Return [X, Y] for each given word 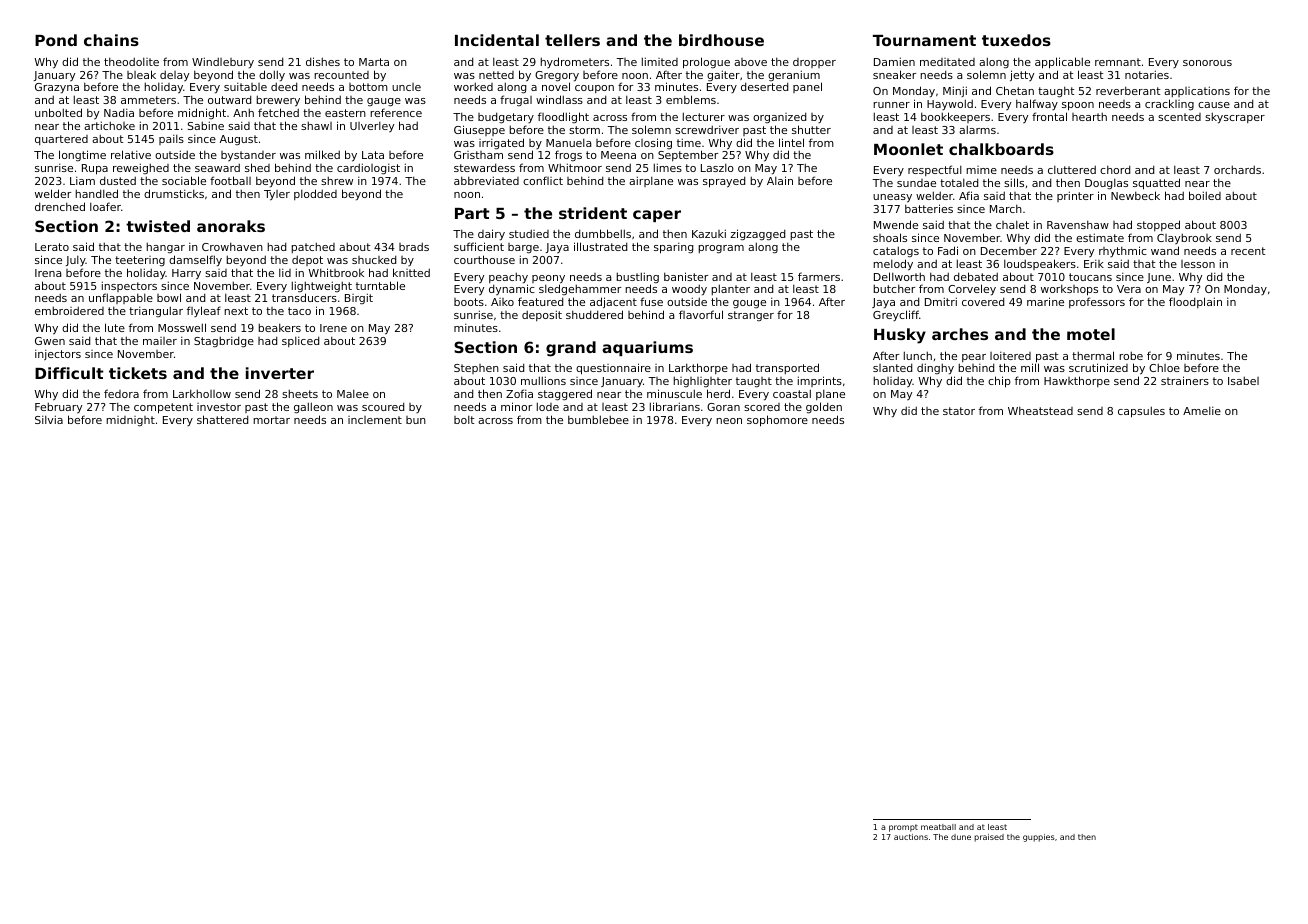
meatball [938, 827]
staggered [565, 395]
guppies [1039, 838]
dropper [814, 63]
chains [111, 40]
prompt [903, 828]
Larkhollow [202, 393]
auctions [911, 837]
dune [961, 837]
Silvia [49, 419]
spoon [1078, 106]
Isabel [1243, 380]
